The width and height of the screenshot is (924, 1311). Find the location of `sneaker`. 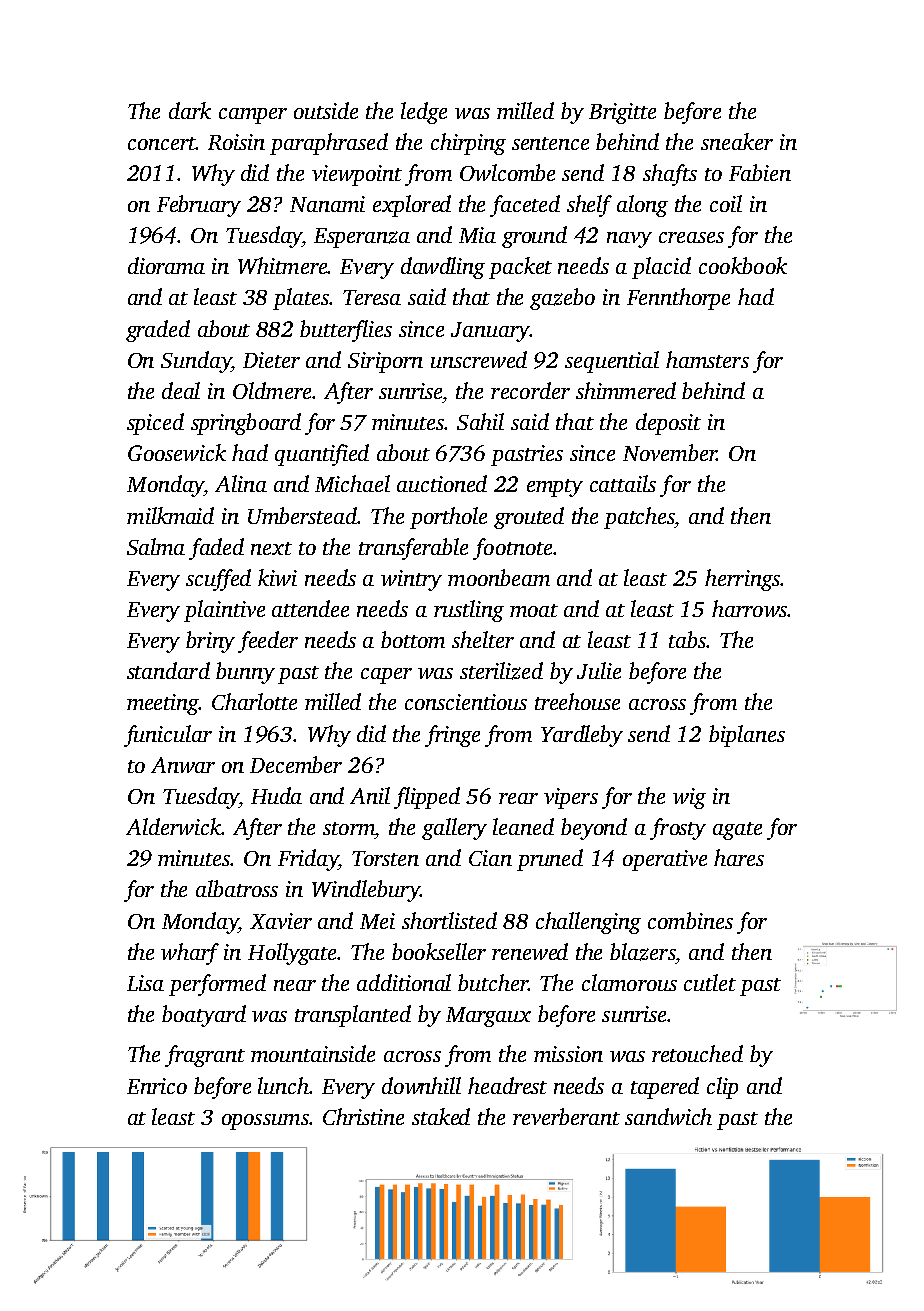

sneaker is located at coordinates (737, 141).
